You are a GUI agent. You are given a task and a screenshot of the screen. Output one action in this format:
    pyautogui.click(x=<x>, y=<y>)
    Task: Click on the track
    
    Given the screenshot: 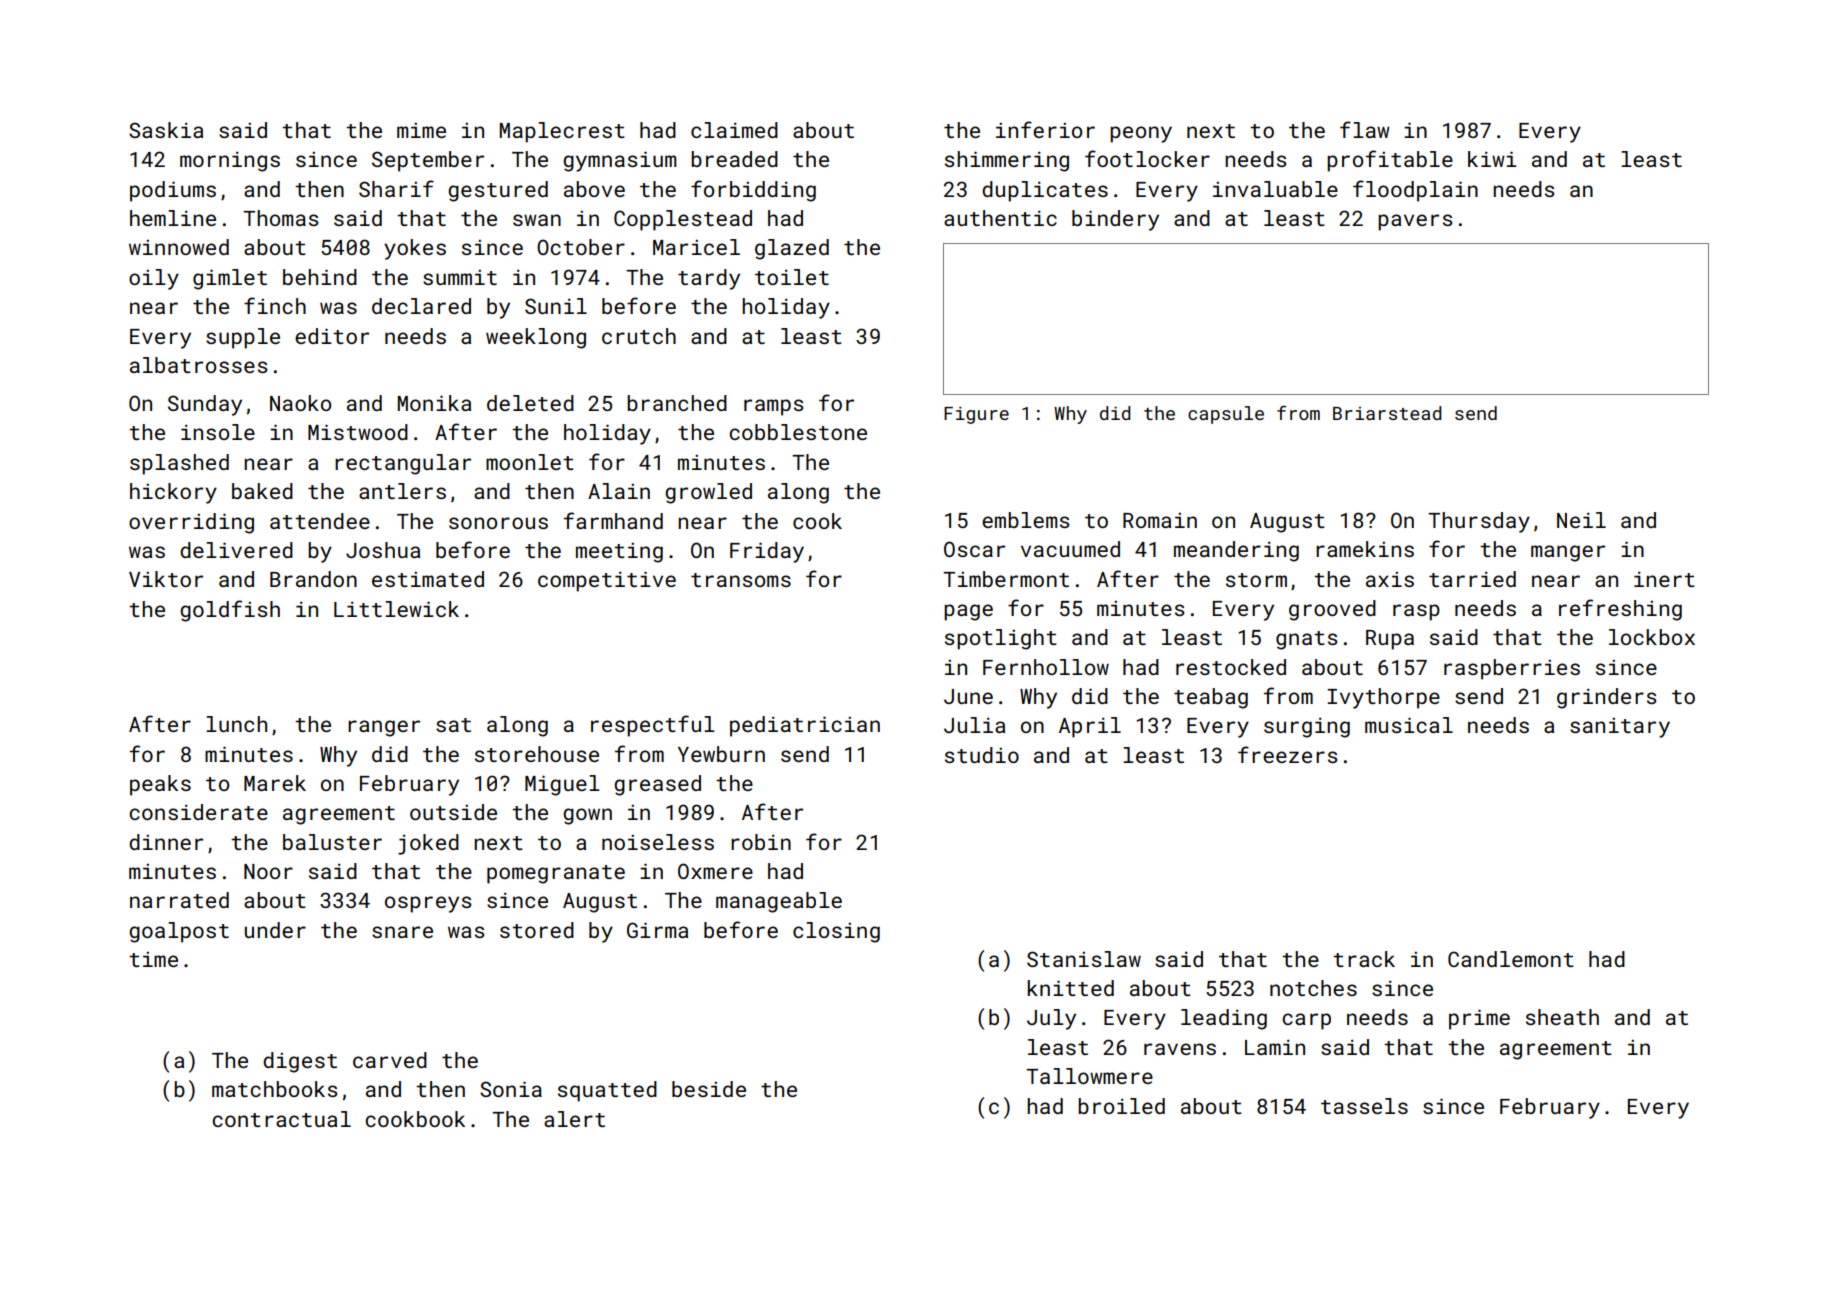 What is the action you would take?
    pyautogui.click(x=1364, y=959)
